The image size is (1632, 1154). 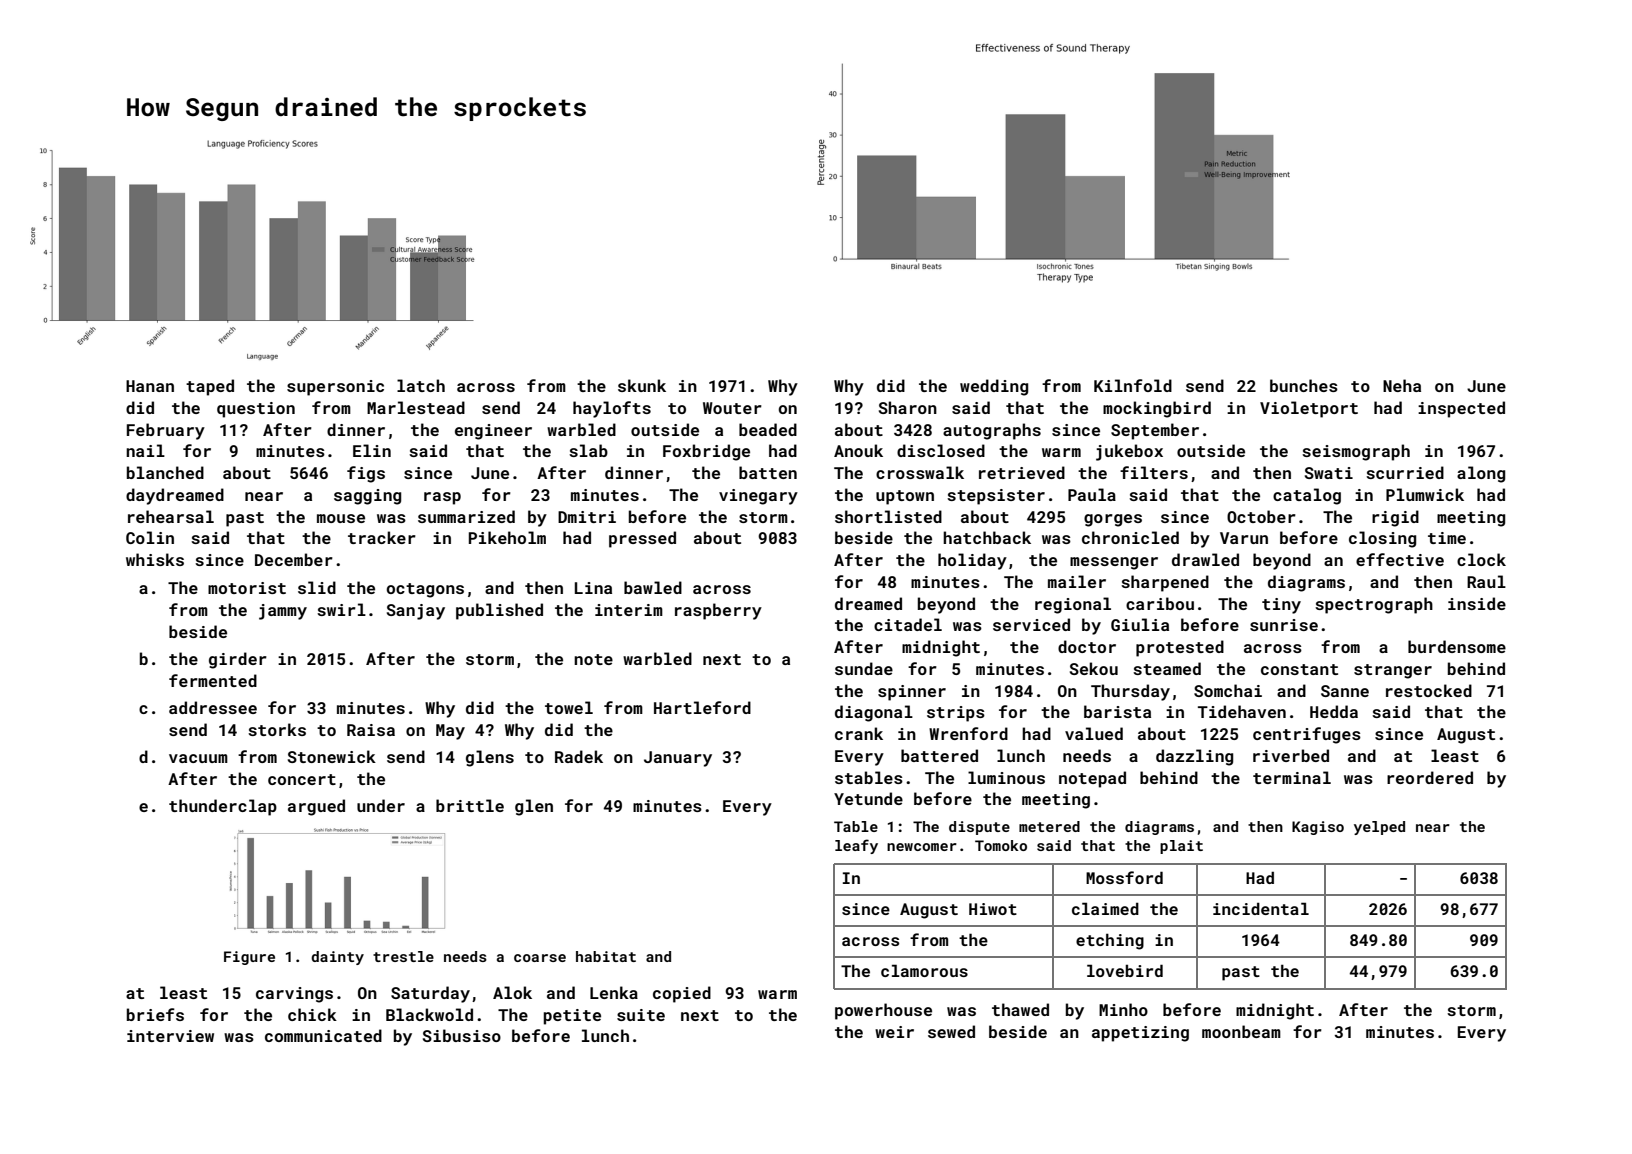 What do you see at coordinates (894, 1032) in the document?
I see `weir` at bounding box center [894, 1032].
